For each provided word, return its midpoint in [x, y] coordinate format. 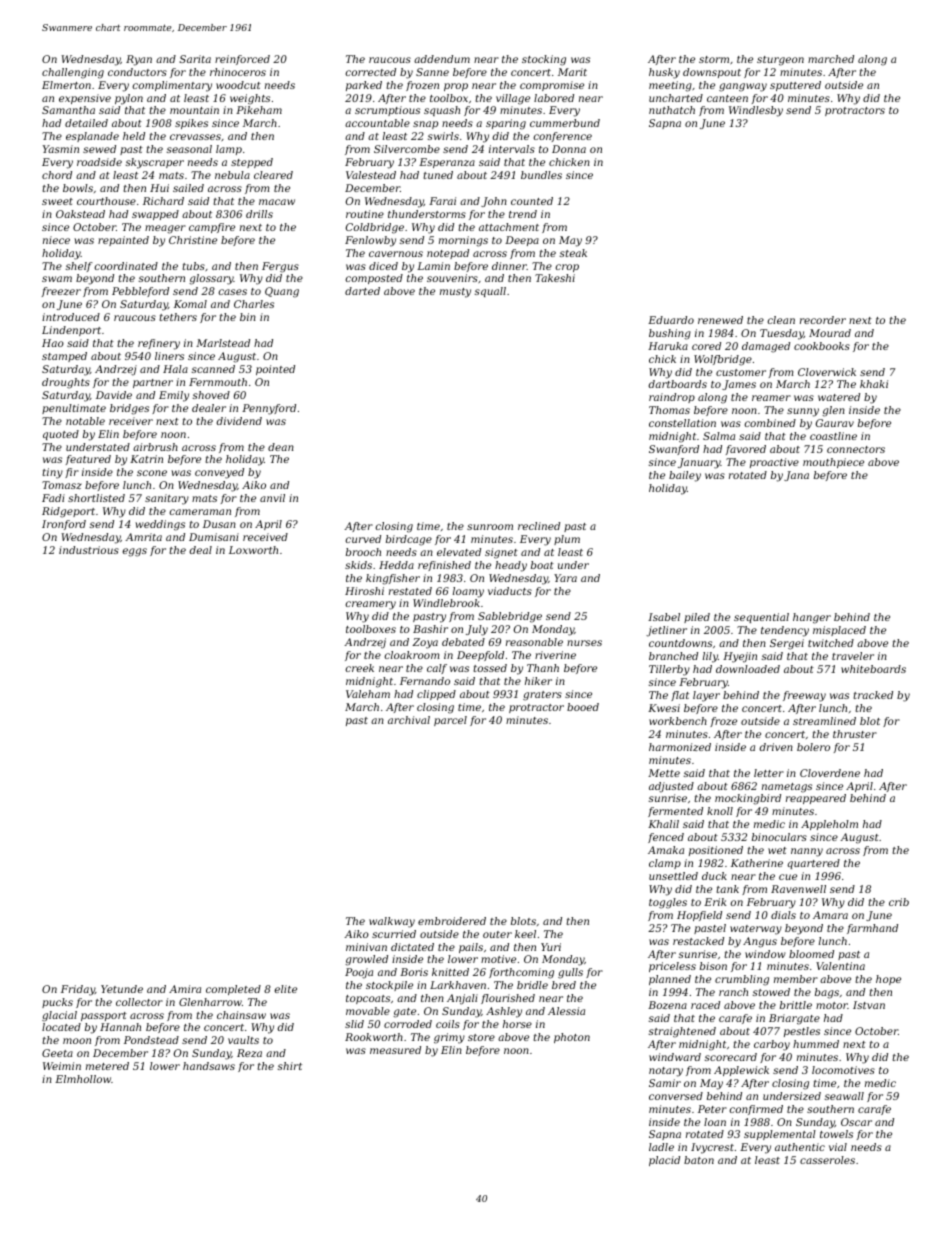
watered [839, 397]
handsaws [209, 1066]
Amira [185, 989]
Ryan [139, 60]
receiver [131, 421]
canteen [727, 98]
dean [281, 447]
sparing [506, 124]
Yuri [551, 947]
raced [705, 1005]
